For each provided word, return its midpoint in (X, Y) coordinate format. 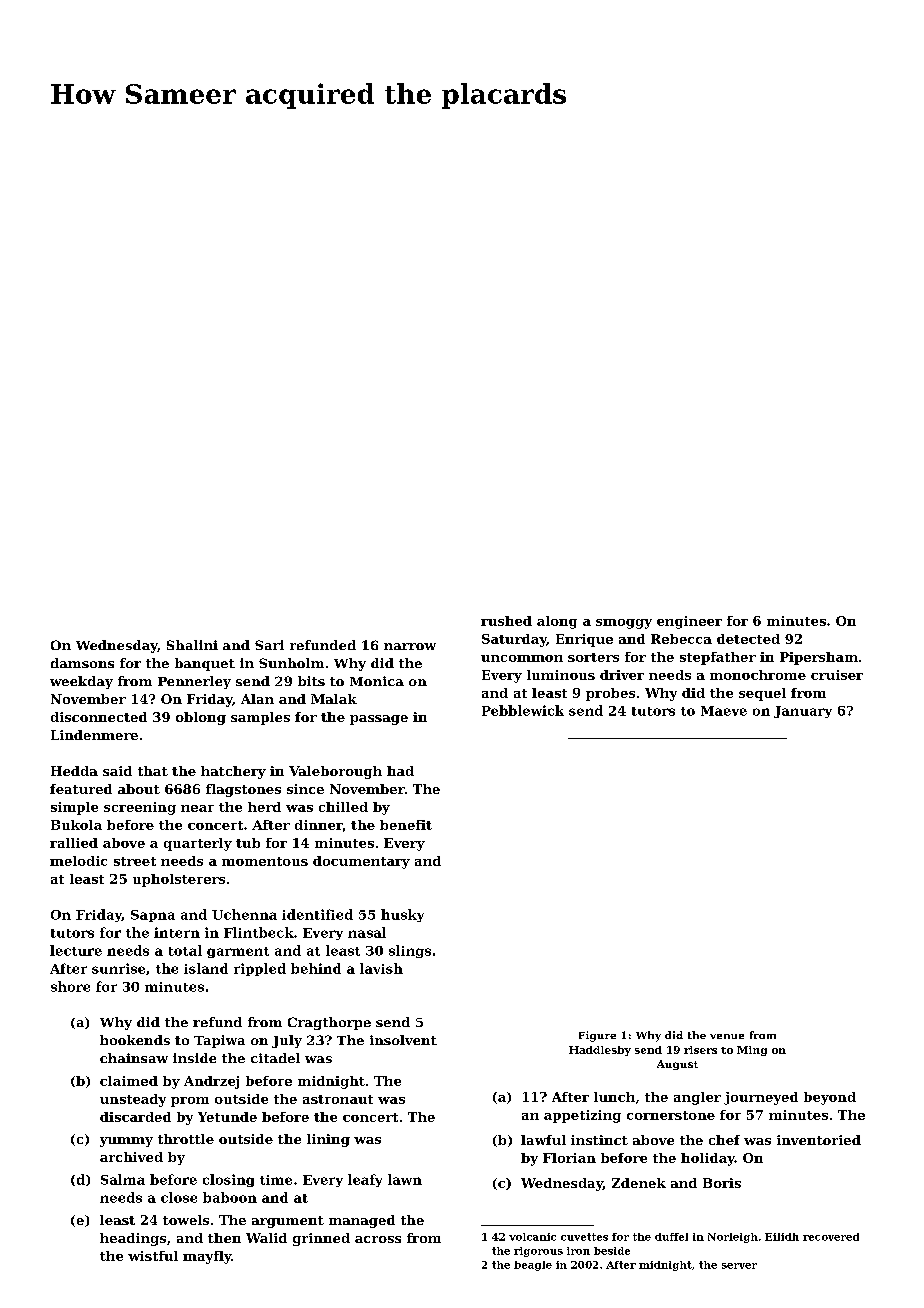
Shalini (192, 645)
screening (140, 808)
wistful (153, 1256)
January (803, 712)
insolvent (403, 1040)
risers (700, 1050)
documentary (361, 862)
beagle (533, 1266)
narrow (410, 646)
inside (194, 1058)
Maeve (724, 711)
